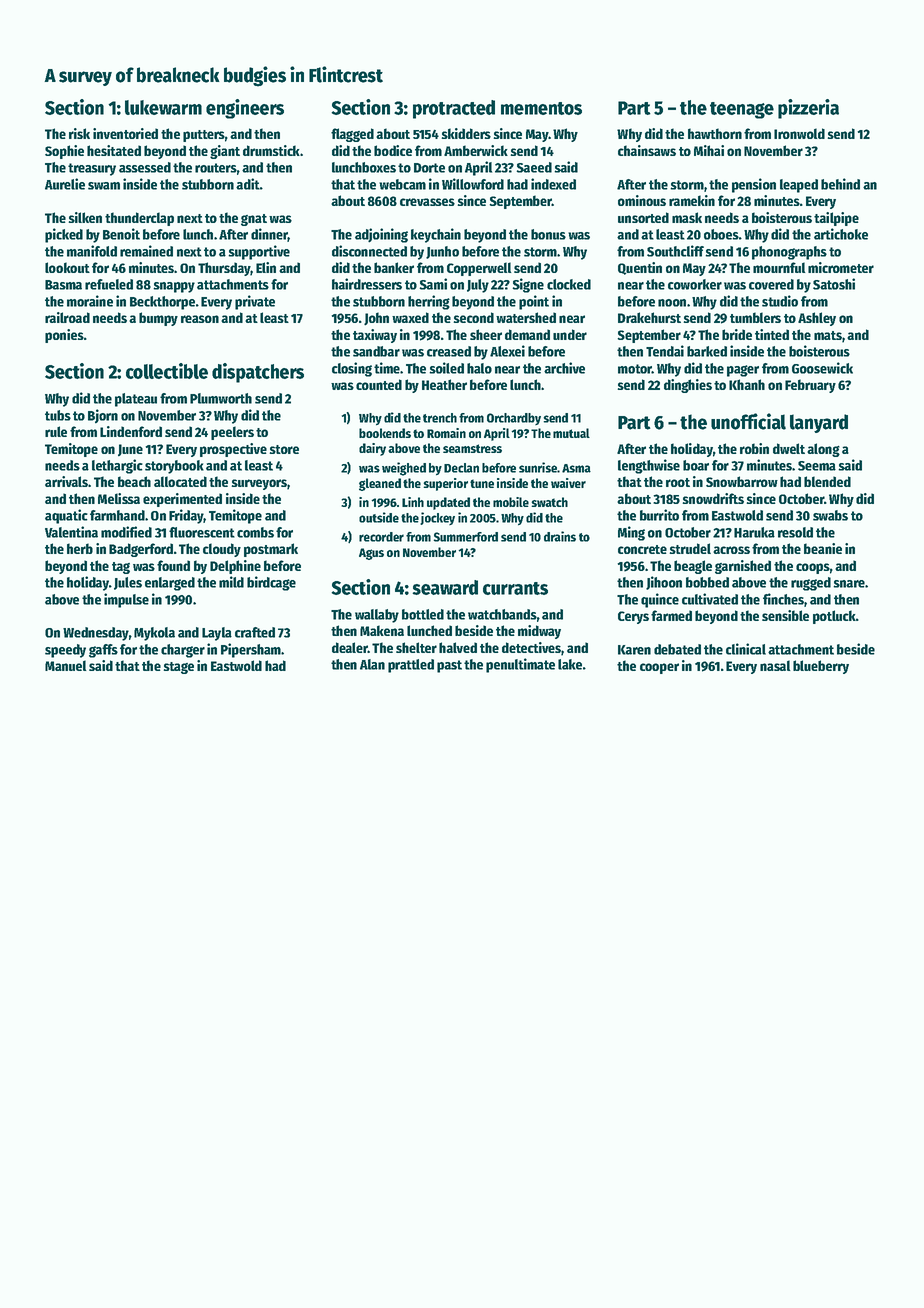  I want to click on refueled, so click(109, 284).
